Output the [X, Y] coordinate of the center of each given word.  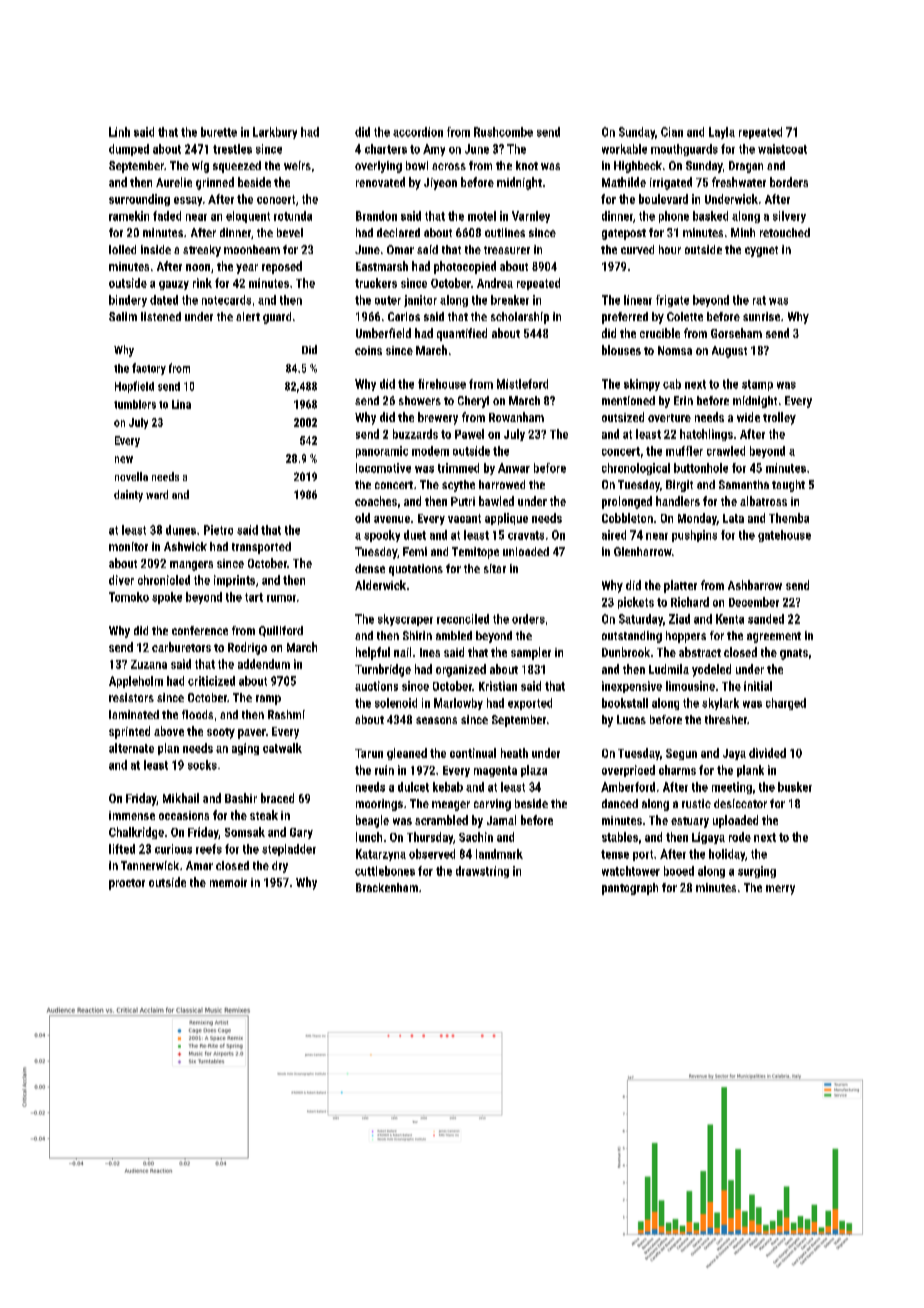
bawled [496, 501]
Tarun [369, 753]
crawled [726, 451]
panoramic [382, 452]
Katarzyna [381, 855]
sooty [221, 733]
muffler [684, 451]
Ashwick [185, 546]
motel [482, 216]
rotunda [293, 216]
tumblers [135, 404]
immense [132, 815]
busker [795, 787]
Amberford [628, 787]
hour [670, 249]
